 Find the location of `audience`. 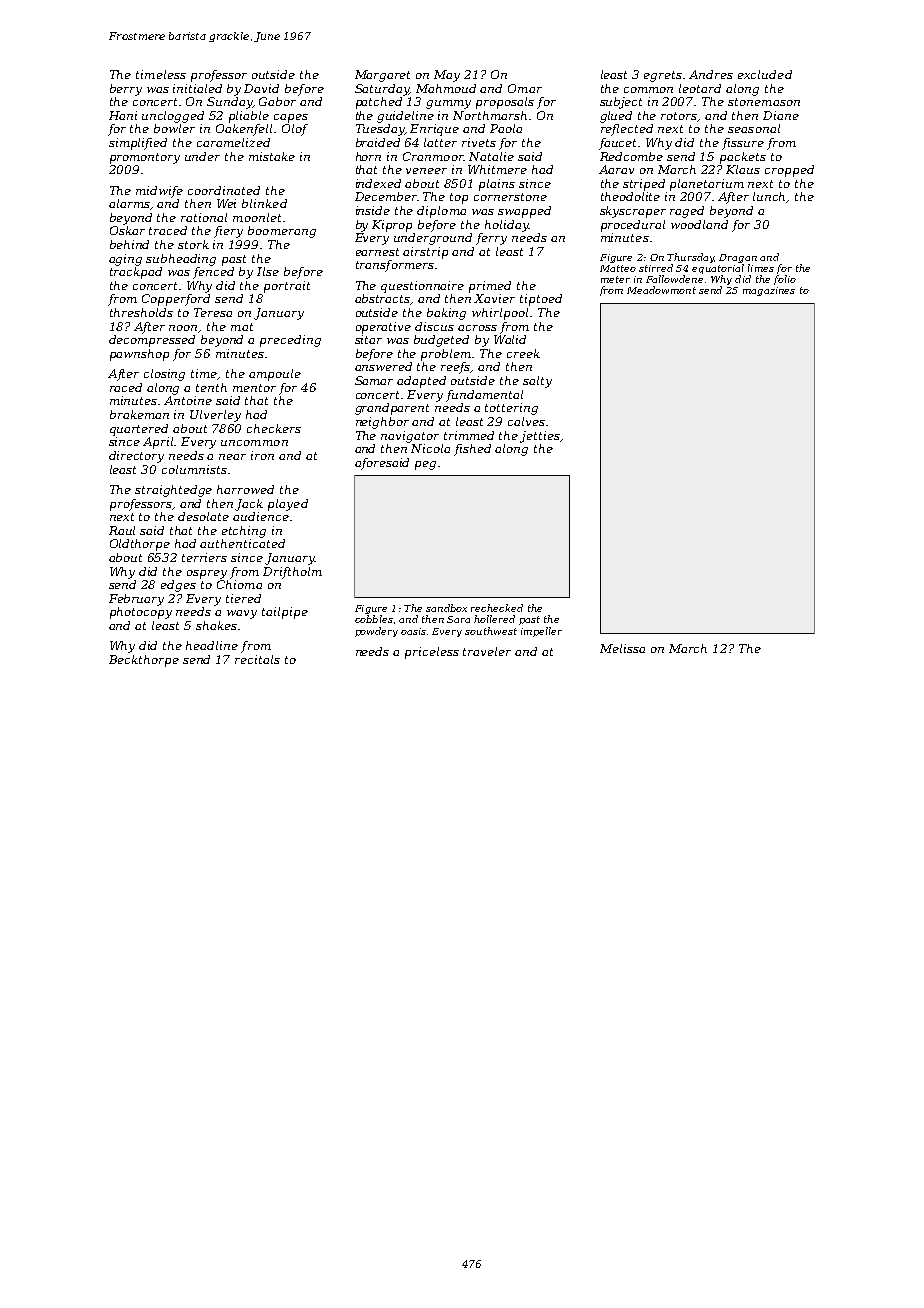

audience is located at coordinates (261, 516).
